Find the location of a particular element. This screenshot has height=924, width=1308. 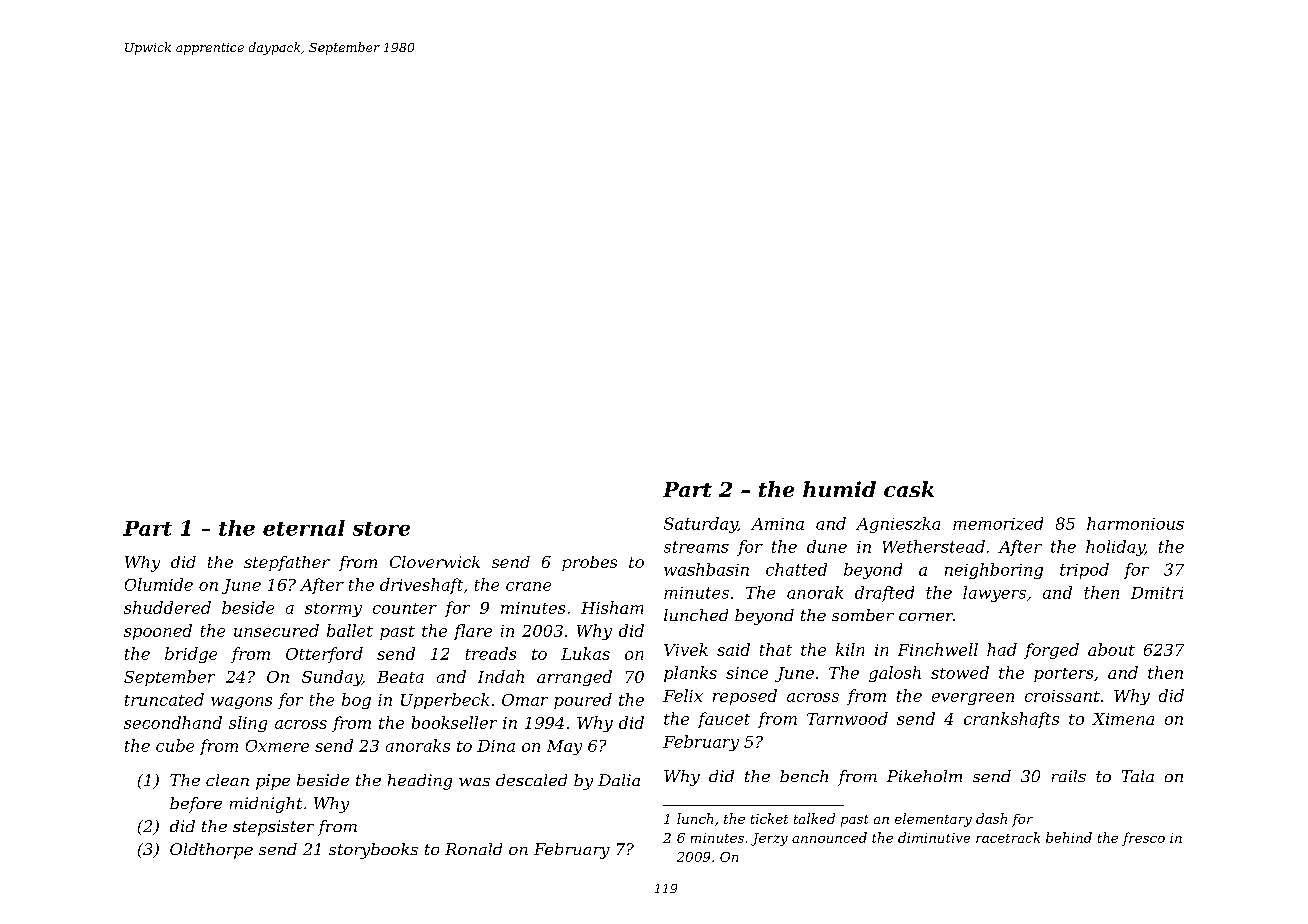

Dmitri is located at coordinates (1157, 593).
